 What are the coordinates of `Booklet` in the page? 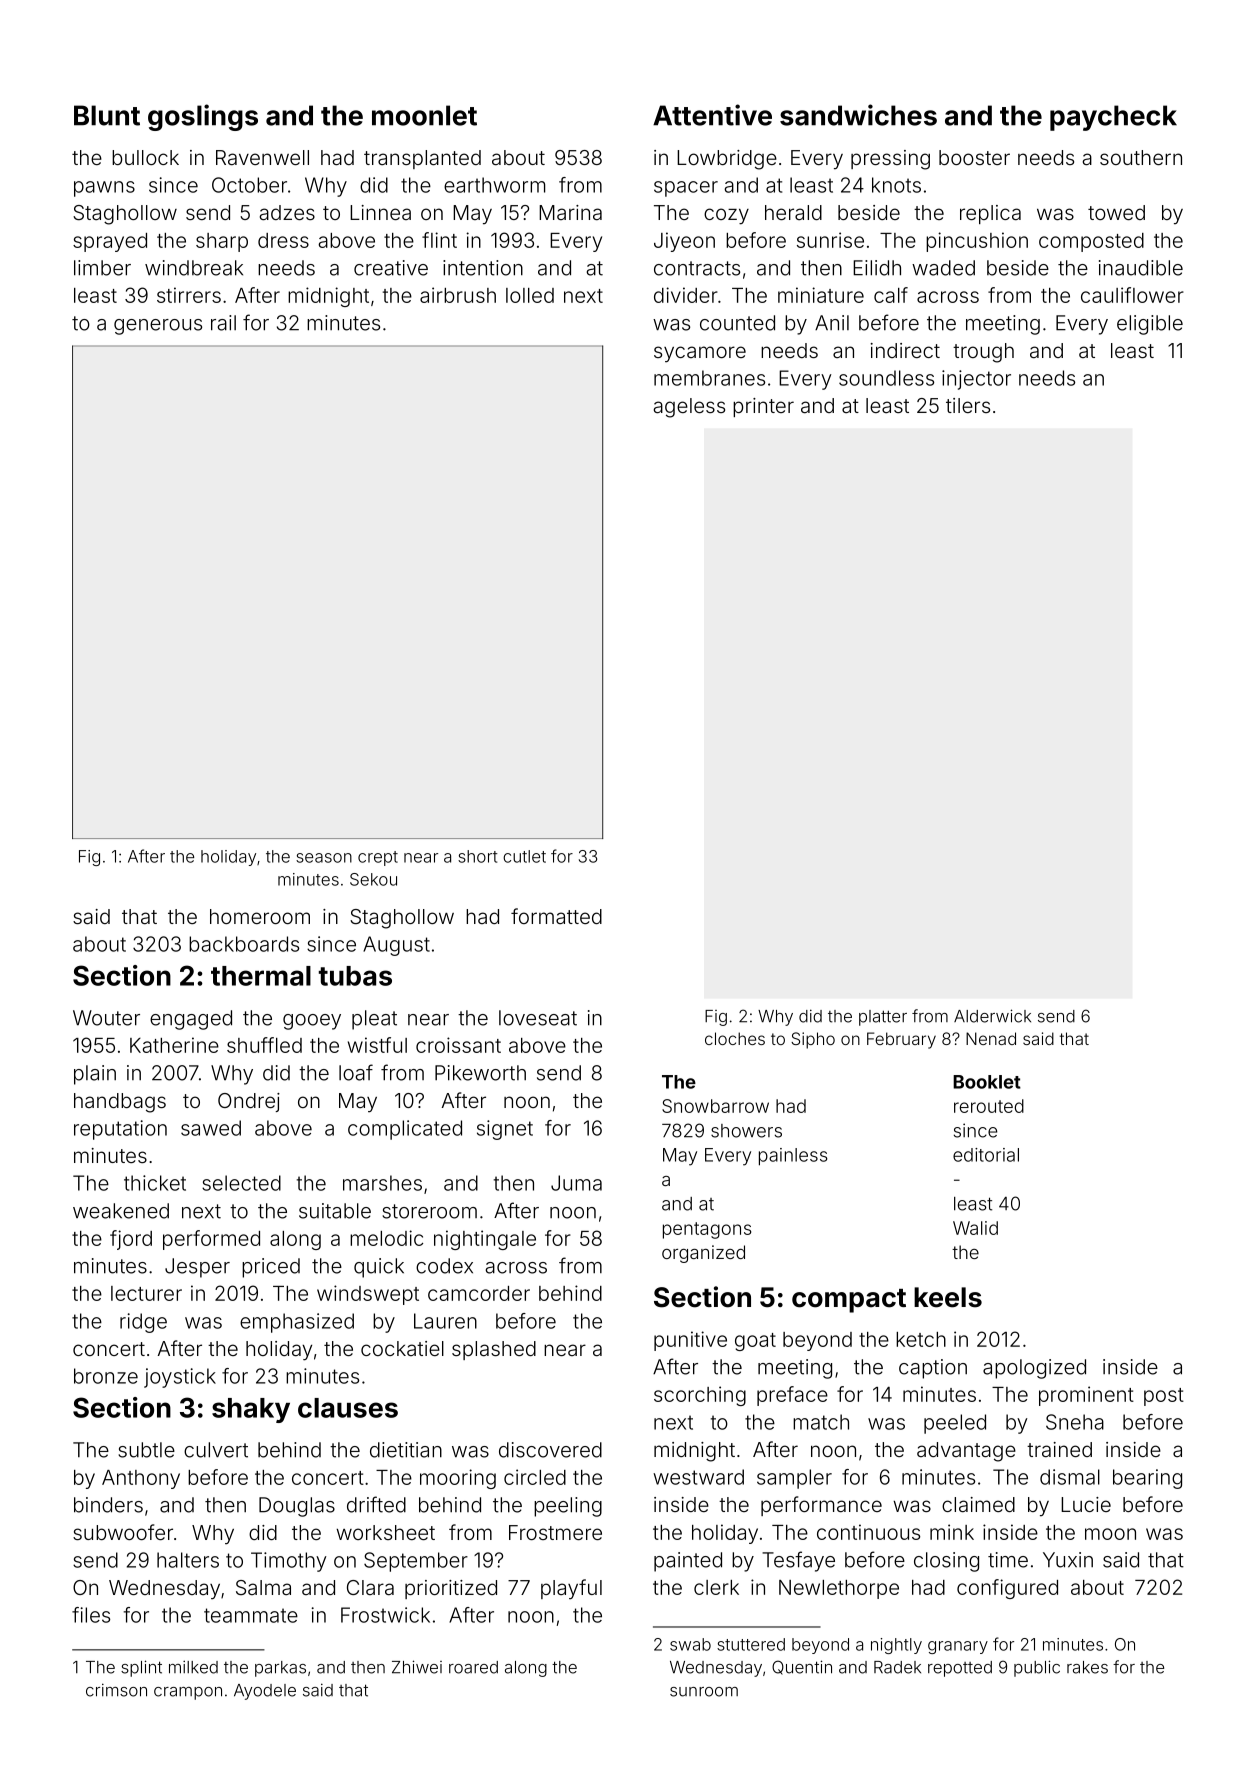 It's located at (987, 1082).
